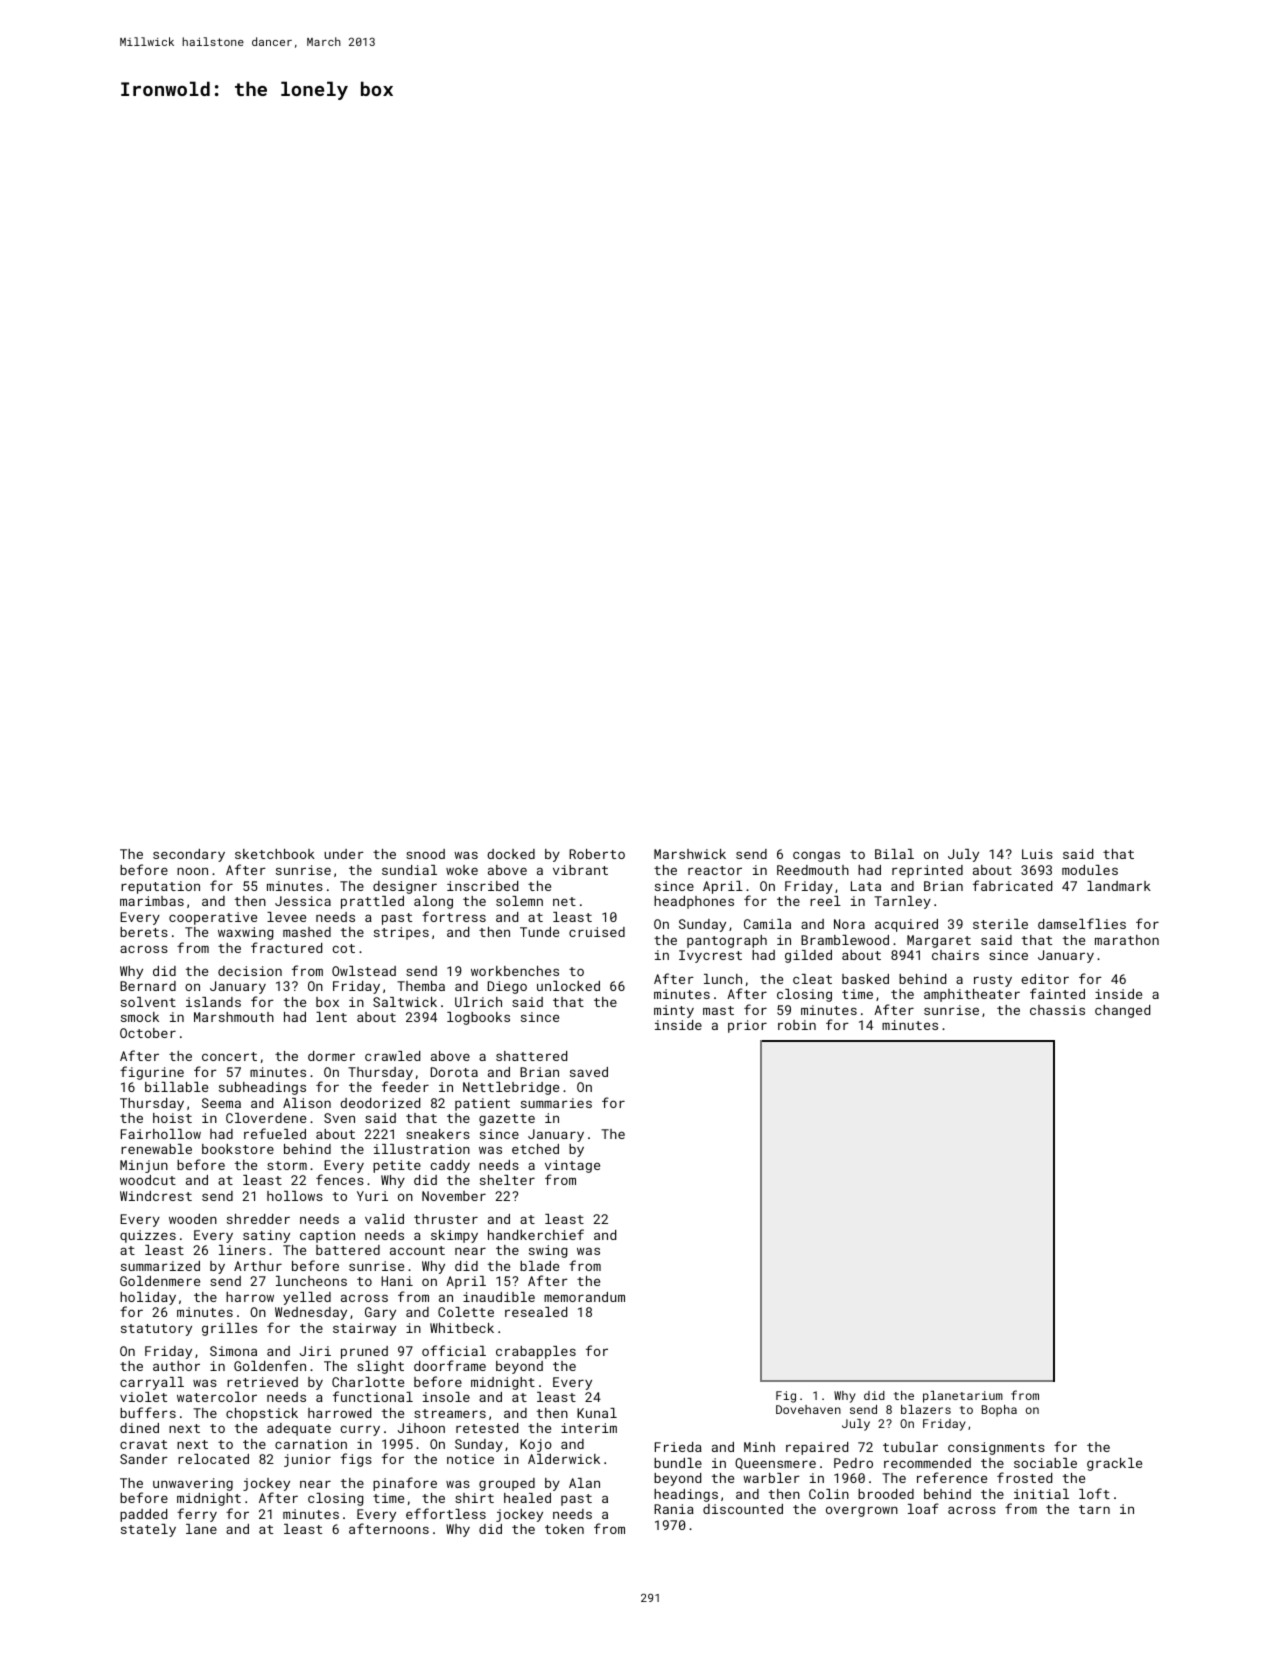 This page has height=1658, width=1281. Describe the element at coordinates (1000, 924) in the page. I see `sterile` at that location.
